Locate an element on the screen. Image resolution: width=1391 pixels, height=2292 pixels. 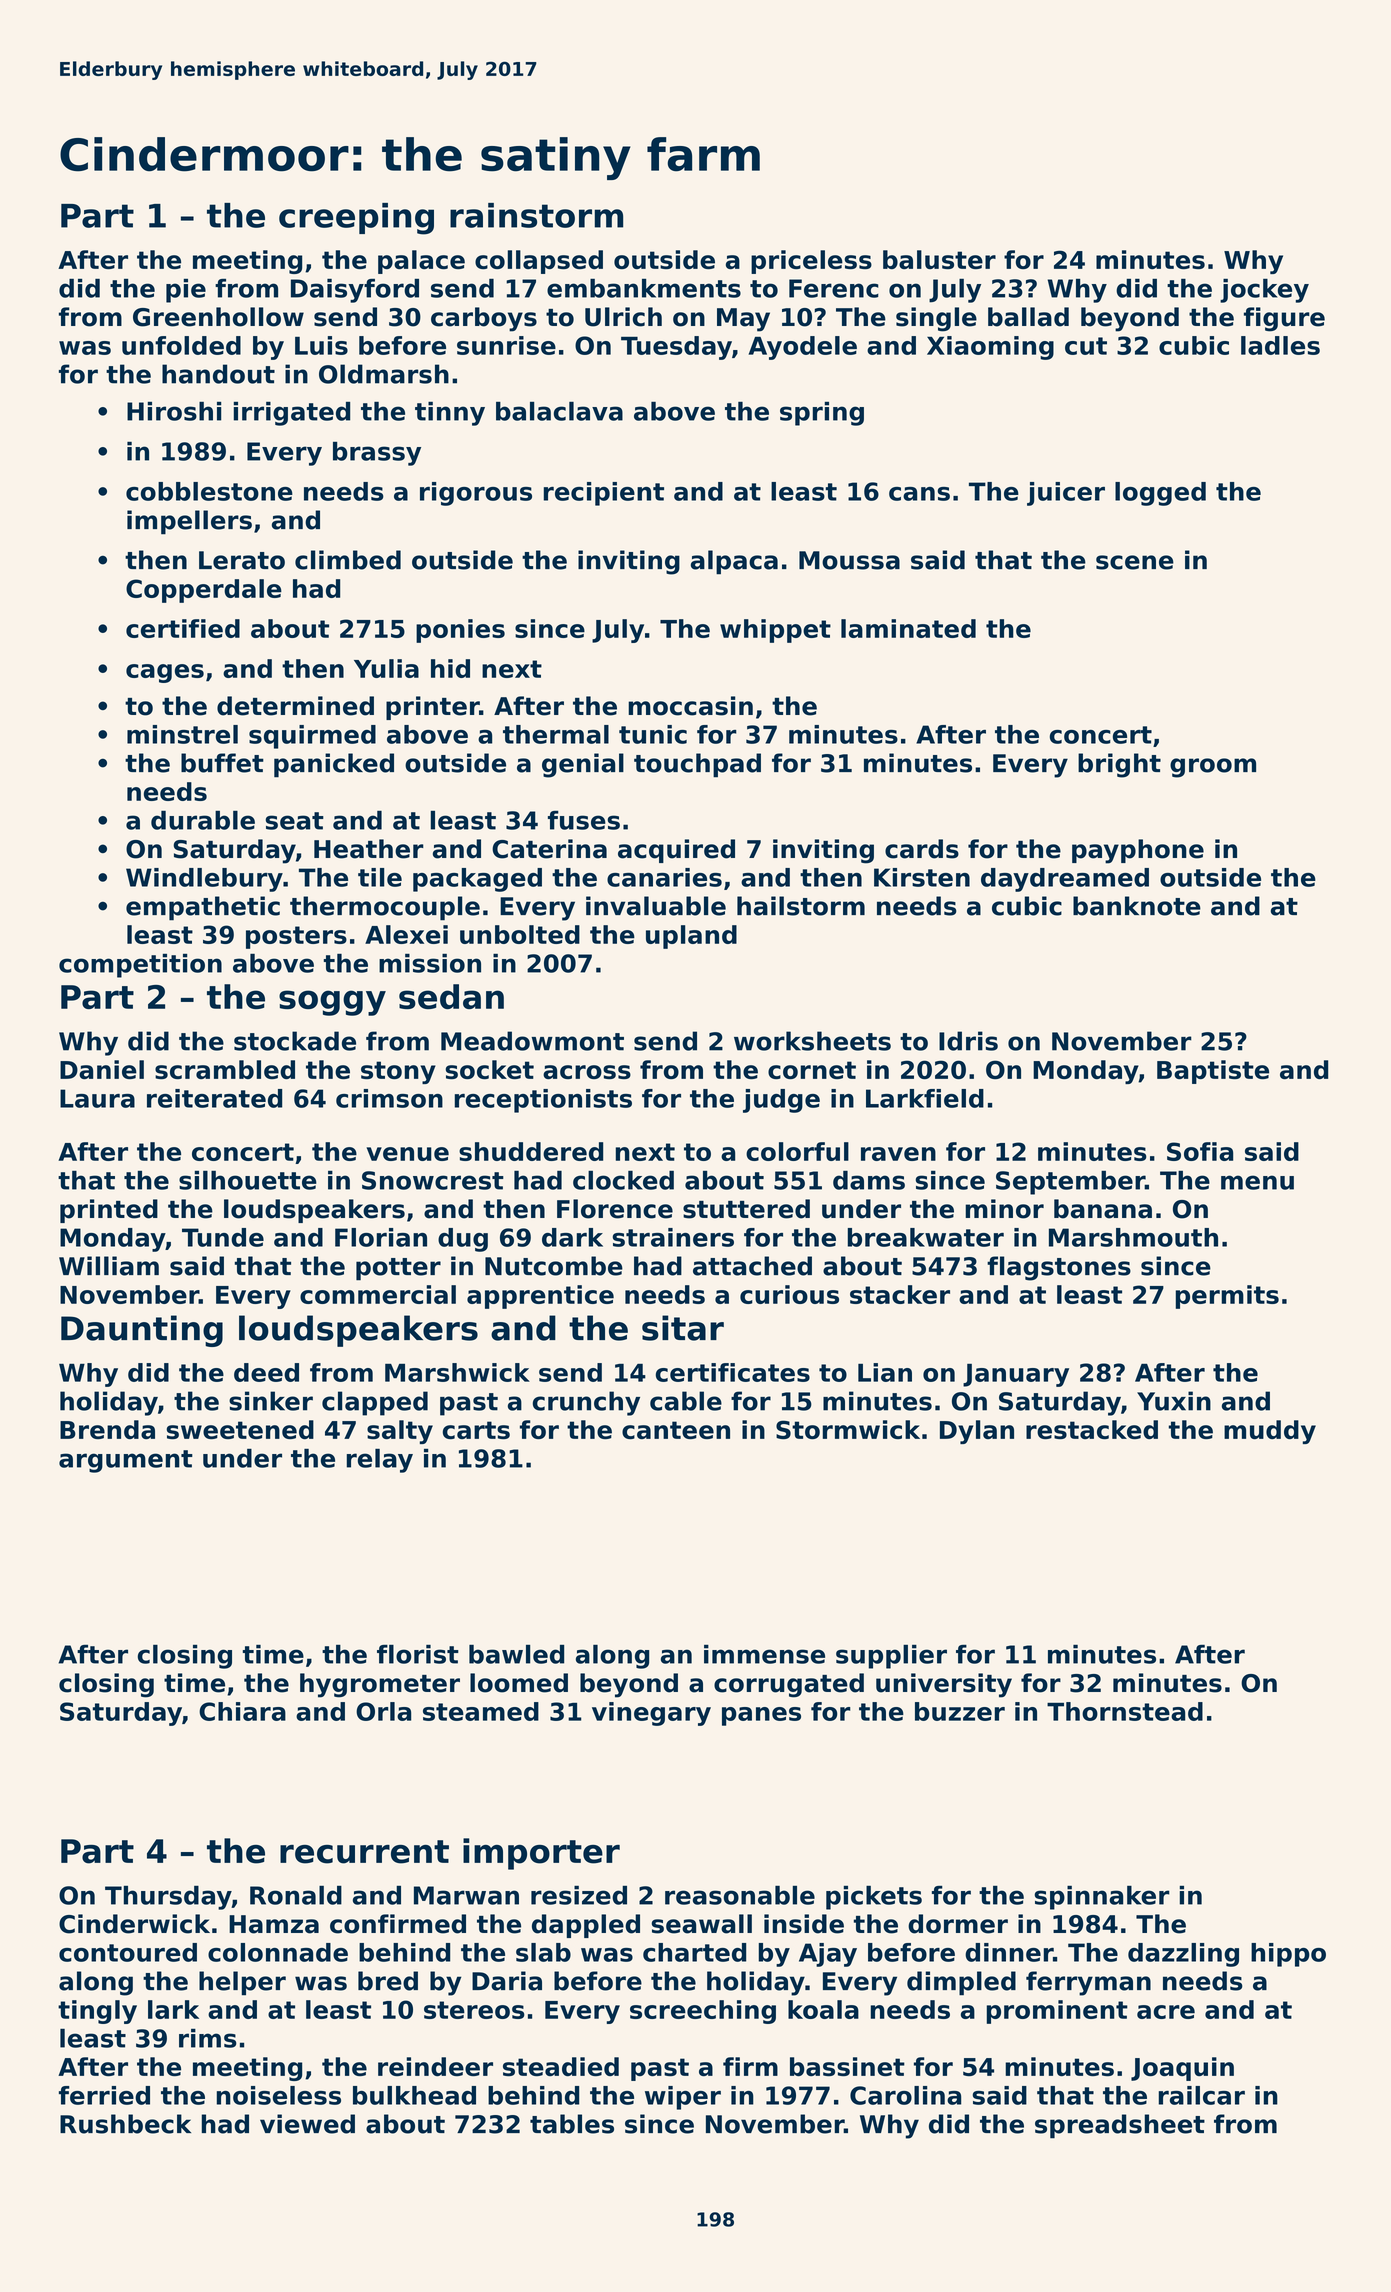
wiper is located at coordinates (683, 2098).
